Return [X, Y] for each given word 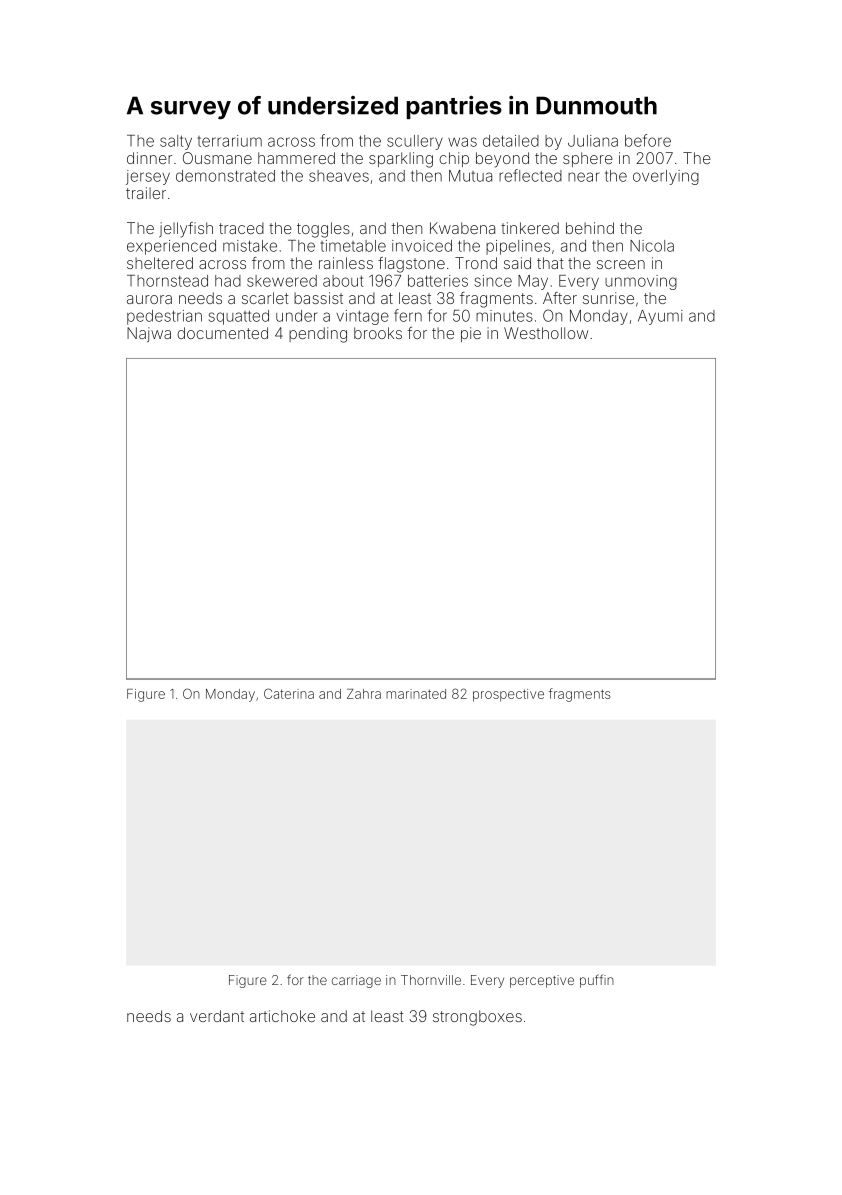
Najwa [149, 334]
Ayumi [660, 317]
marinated [416, 694]
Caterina [289, 693]
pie [471, 334]
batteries [438, 281]
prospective [508, 695]
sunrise [608, 298]
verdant [217, 1016]
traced [241, 228]
